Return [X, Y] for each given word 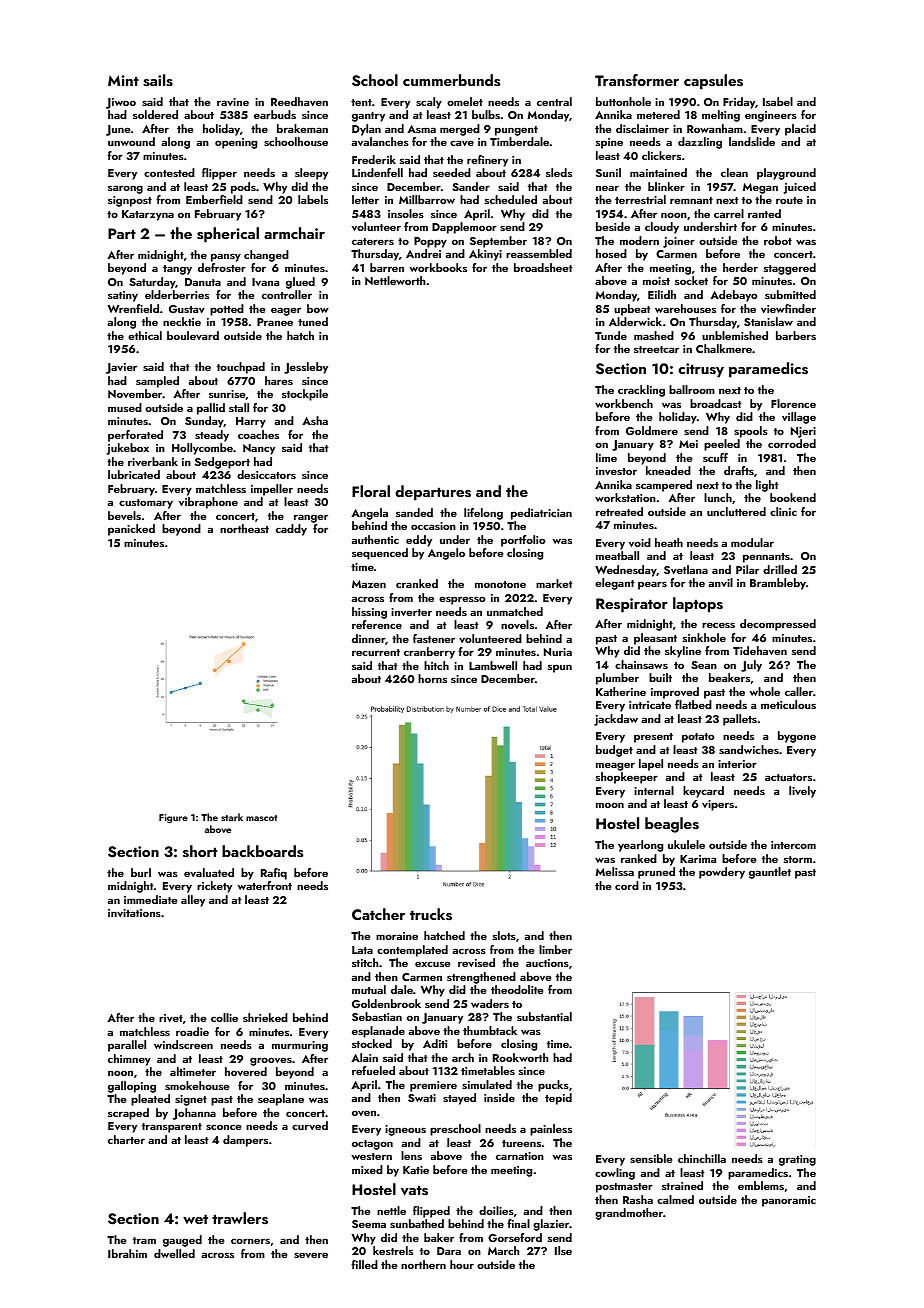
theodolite [517, 989]
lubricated [134, 474]
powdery [722, 873]
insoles [406, 213]
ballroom [692, 389]
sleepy [311, 174]
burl [141, 872]
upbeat [632, 310]
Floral [371, 491]
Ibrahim [127, 1253]
